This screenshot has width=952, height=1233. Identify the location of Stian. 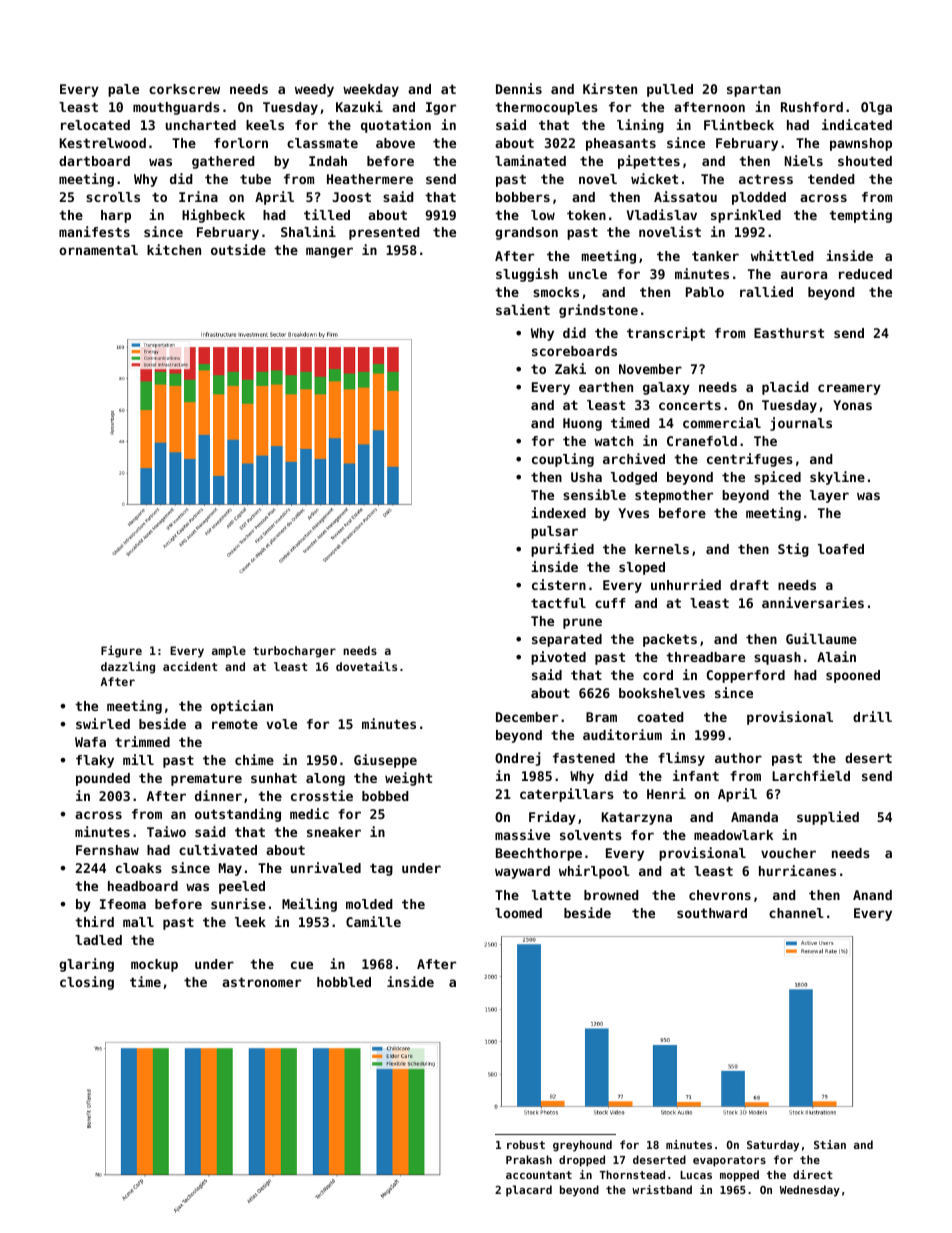
(830, 1144).
